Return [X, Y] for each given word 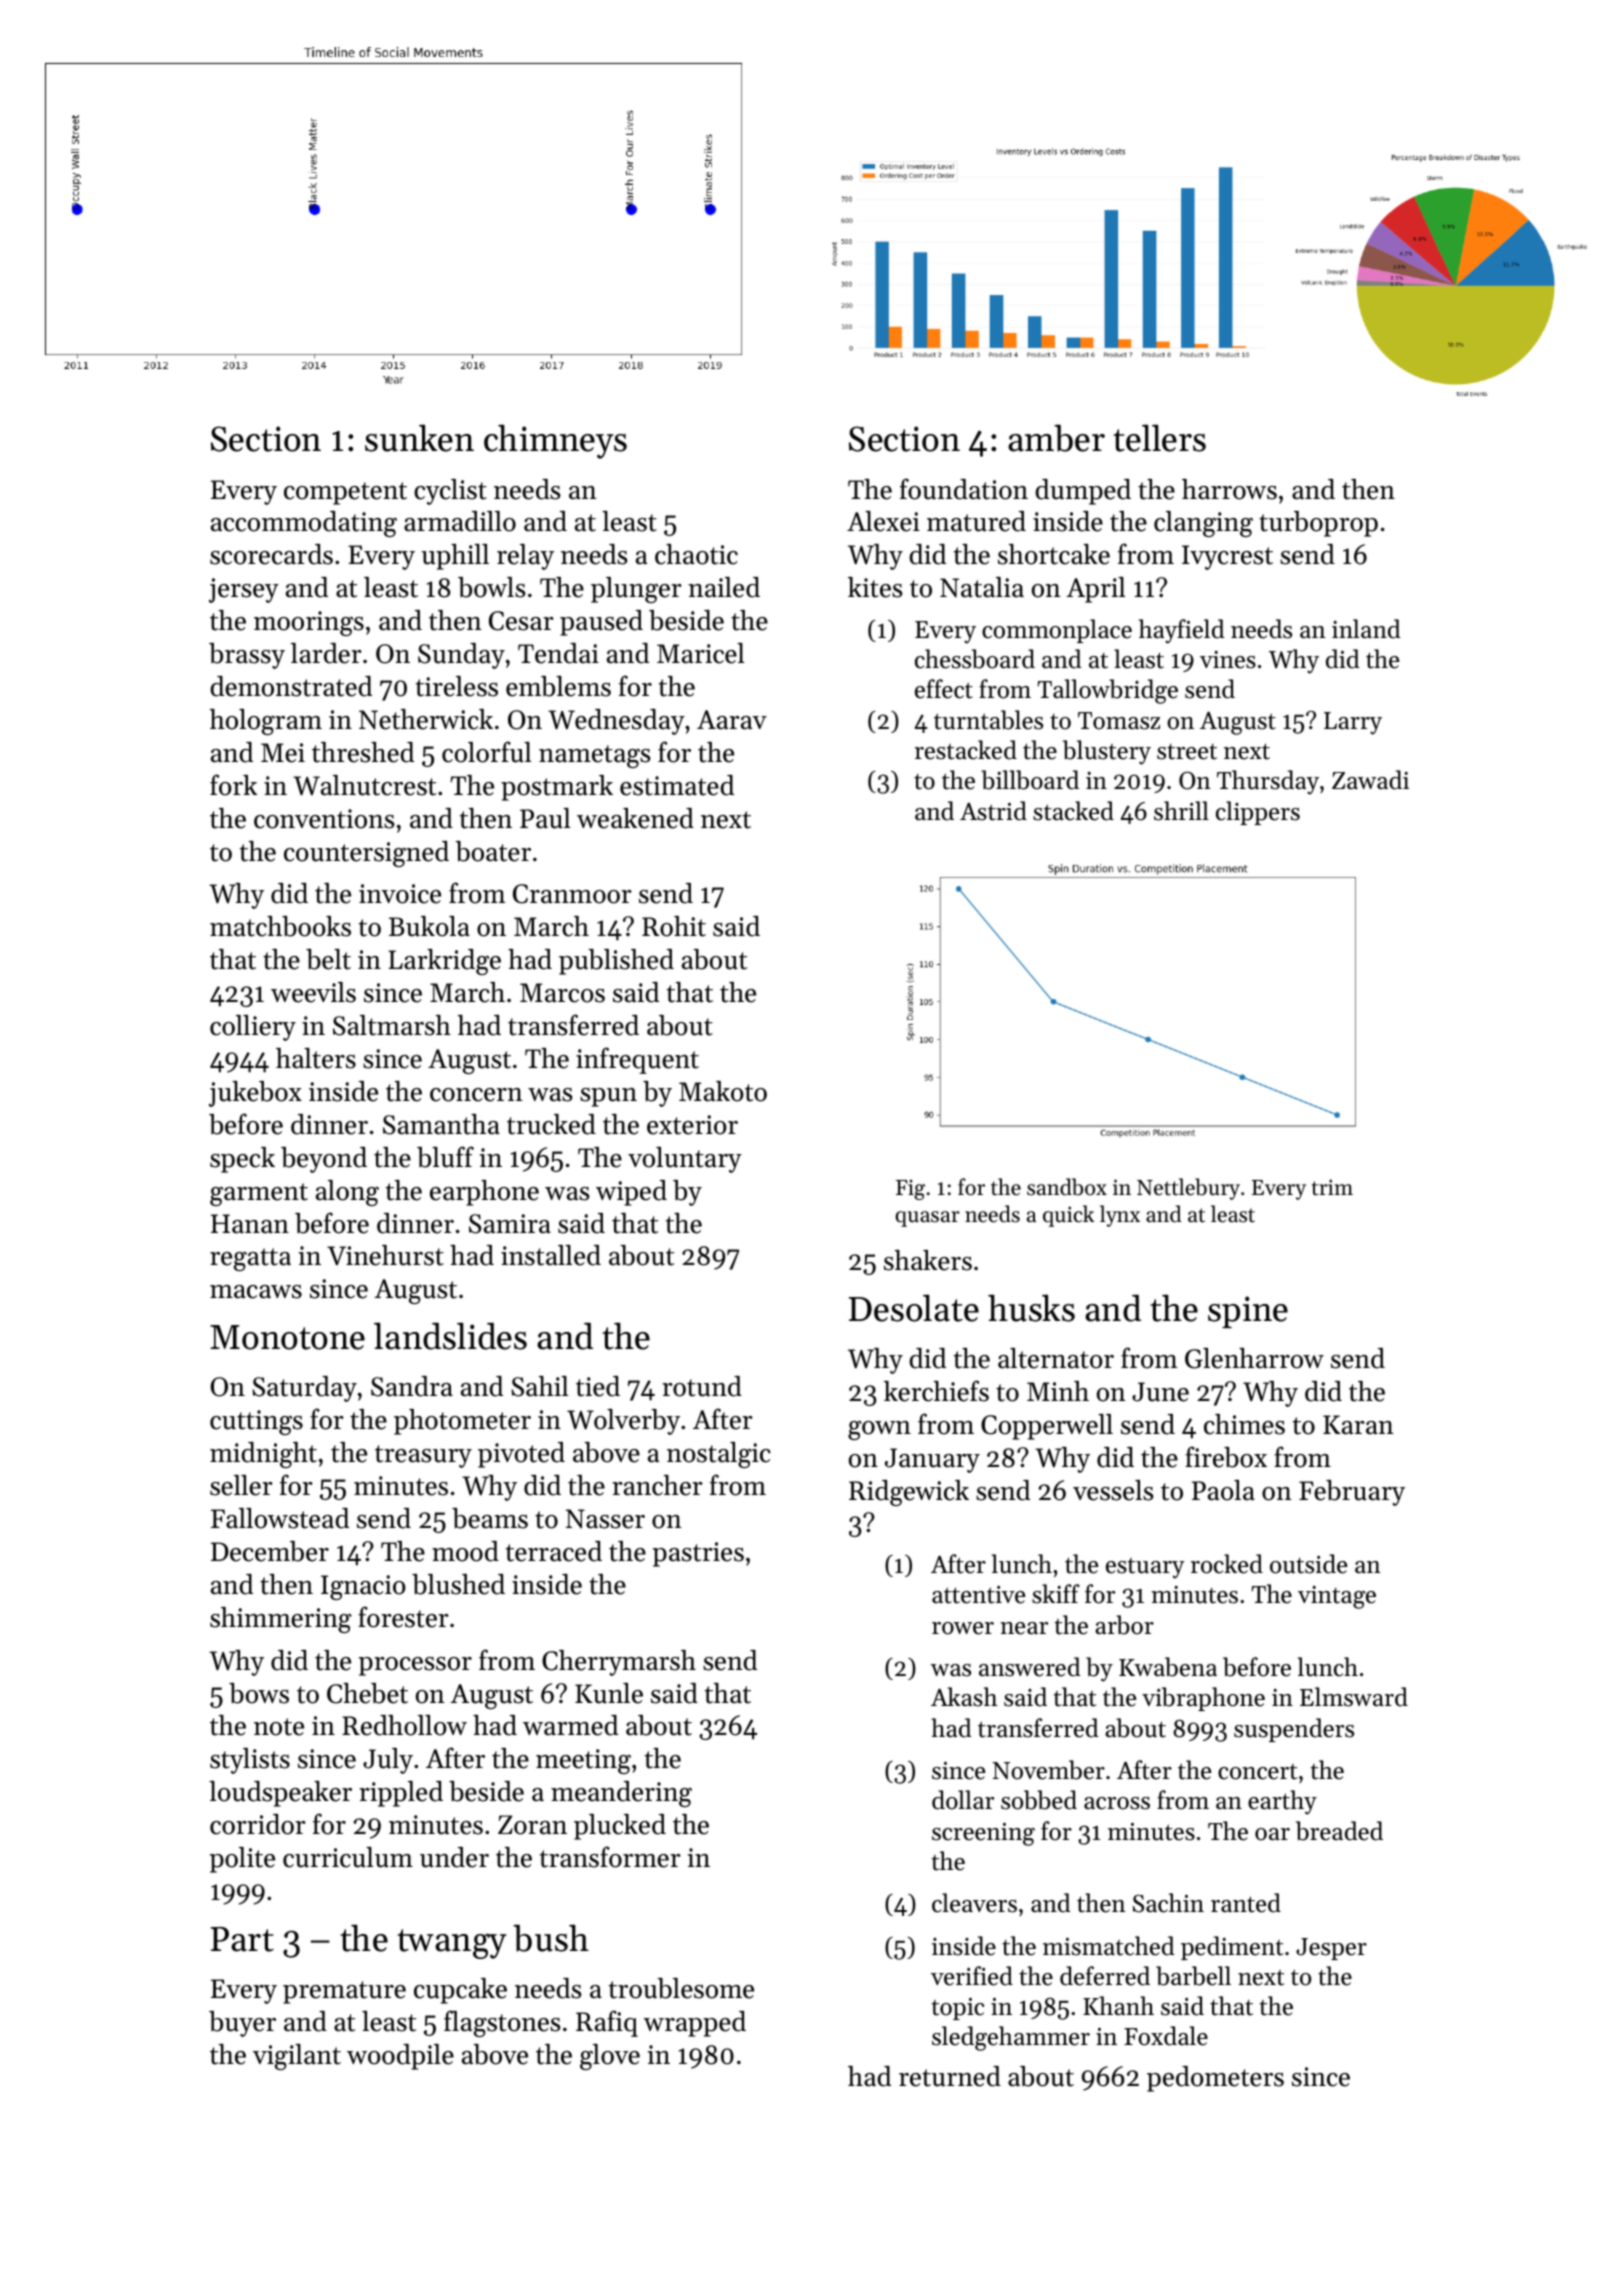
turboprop [1318, 524]
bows [259, 1693]
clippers [1258, 813]
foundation [964, 489]
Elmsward [1354, 1697]
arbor [1124, 1625]
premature [344, 1992]
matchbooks [280, 926]
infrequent [637, 1060]
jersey [244, 590]
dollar [963, 1800]
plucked [620, 1827]
